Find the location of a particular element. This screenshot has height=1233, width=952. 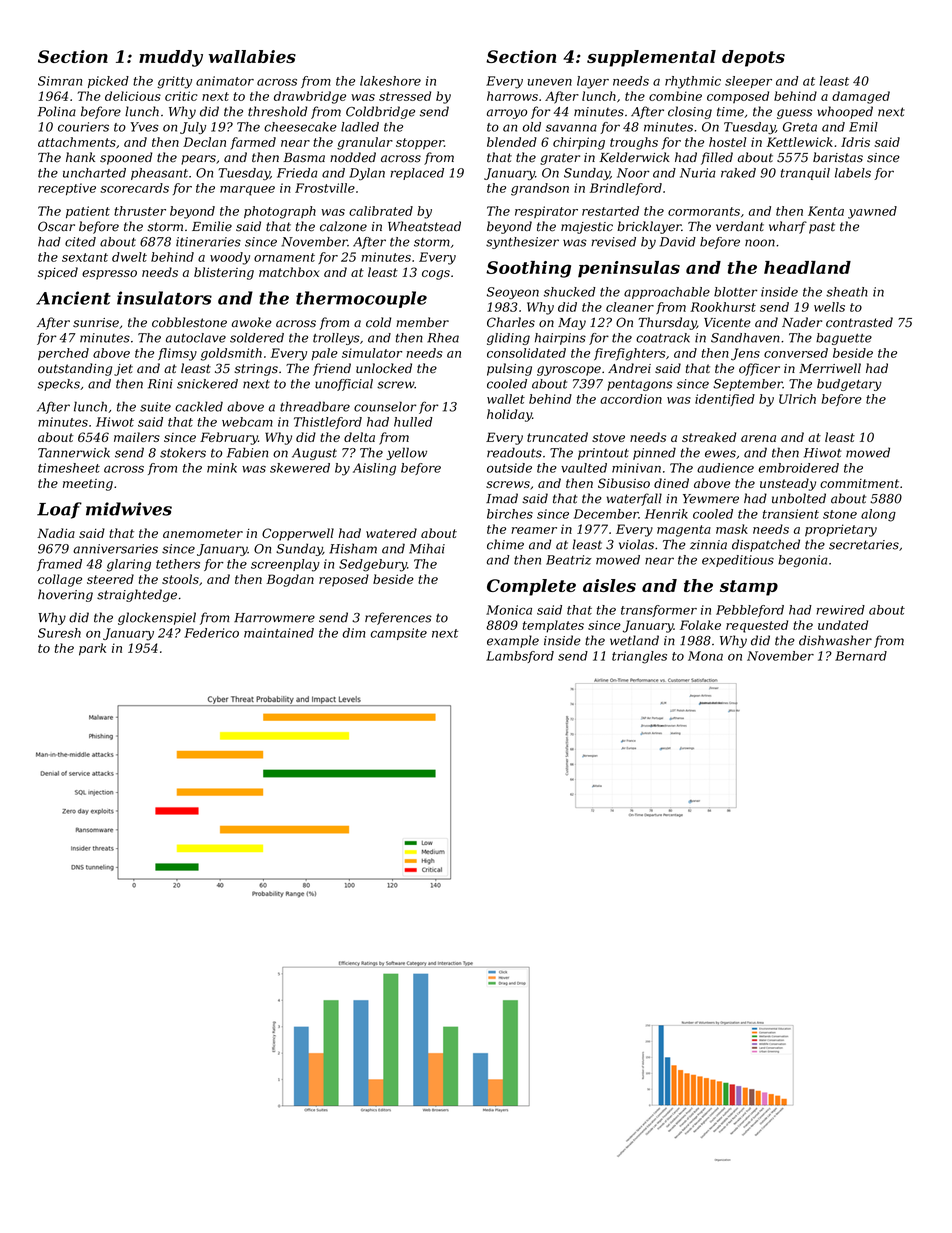

depots is located at coordinates (753, 58).
